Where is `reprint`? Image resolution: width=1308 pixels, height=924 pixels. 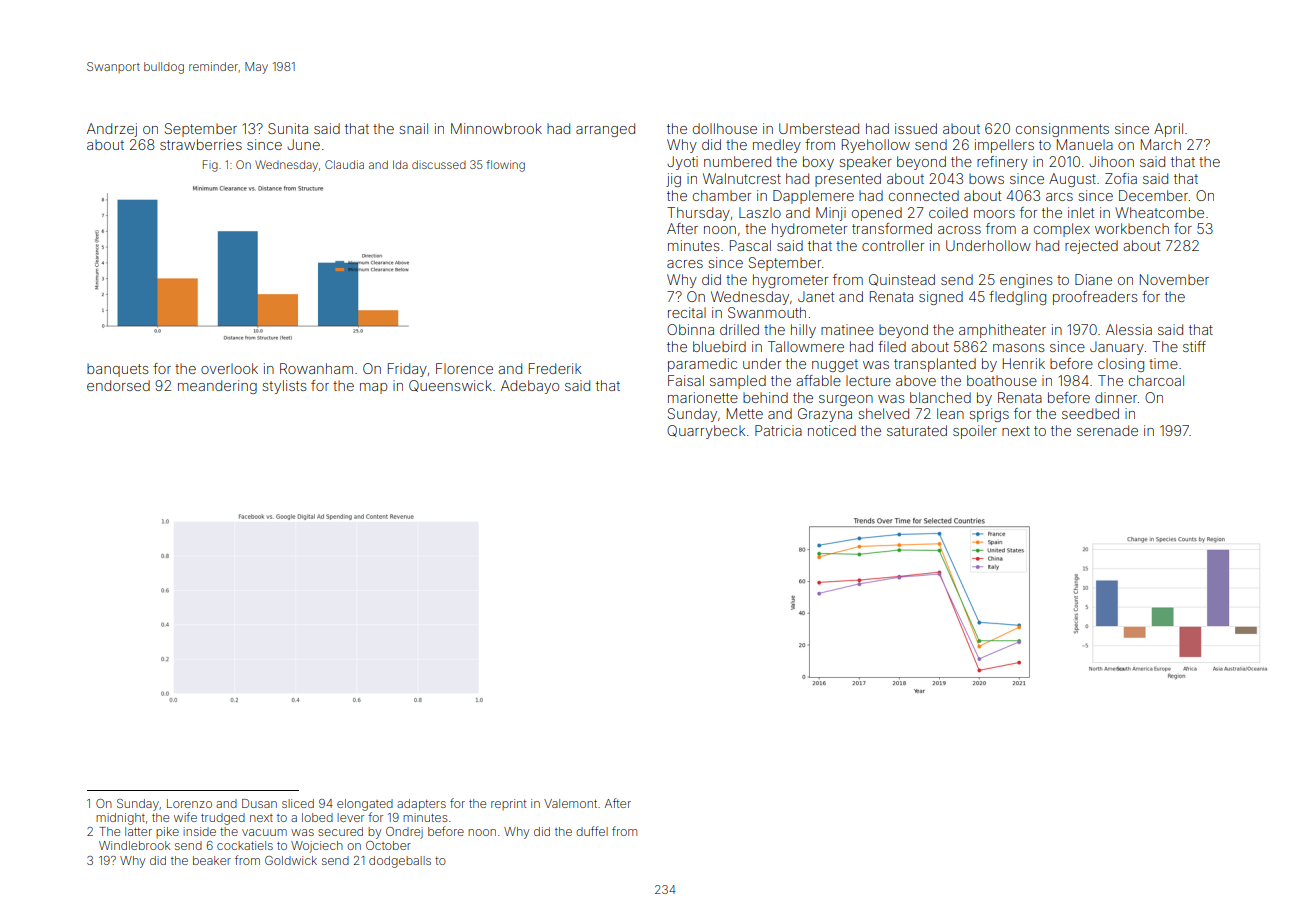
reprint is located at coordinates (508, 804).
